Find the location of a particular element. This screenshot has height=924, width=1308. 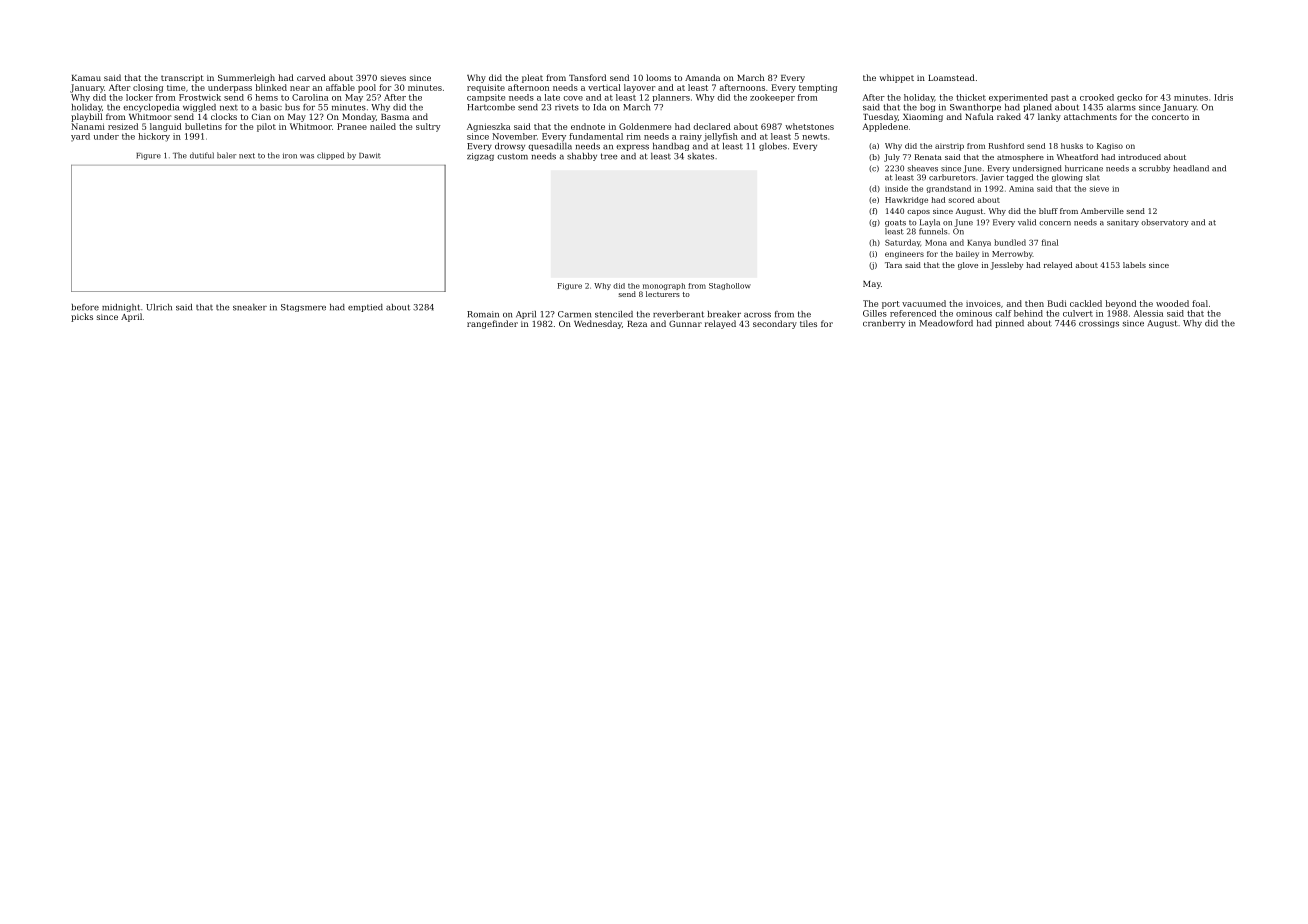

planners is located at coordinates (671, 98).
